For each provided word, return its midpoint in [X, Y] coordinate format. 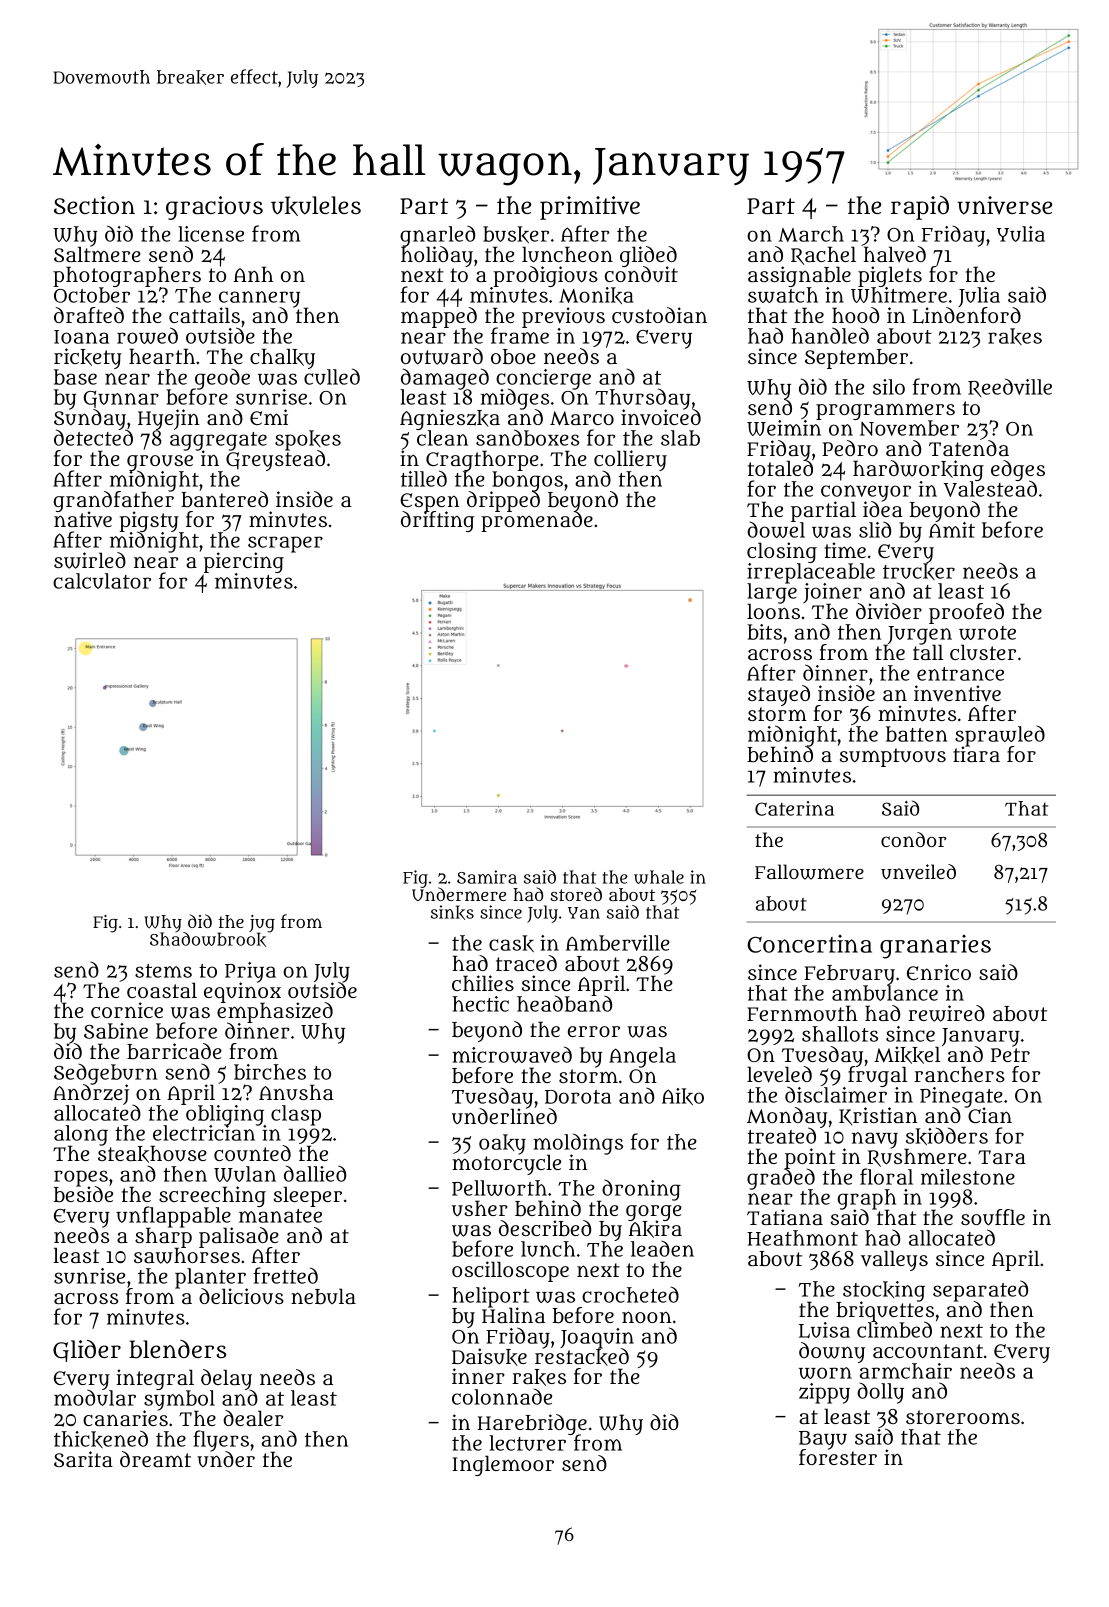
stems [163, 971]
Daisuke [489, 1357]
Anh [253, 274]
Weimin [784, 428]
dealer [253, 1418]
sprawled [1000, 736]
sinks [452, 912]
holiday [437, 256]
